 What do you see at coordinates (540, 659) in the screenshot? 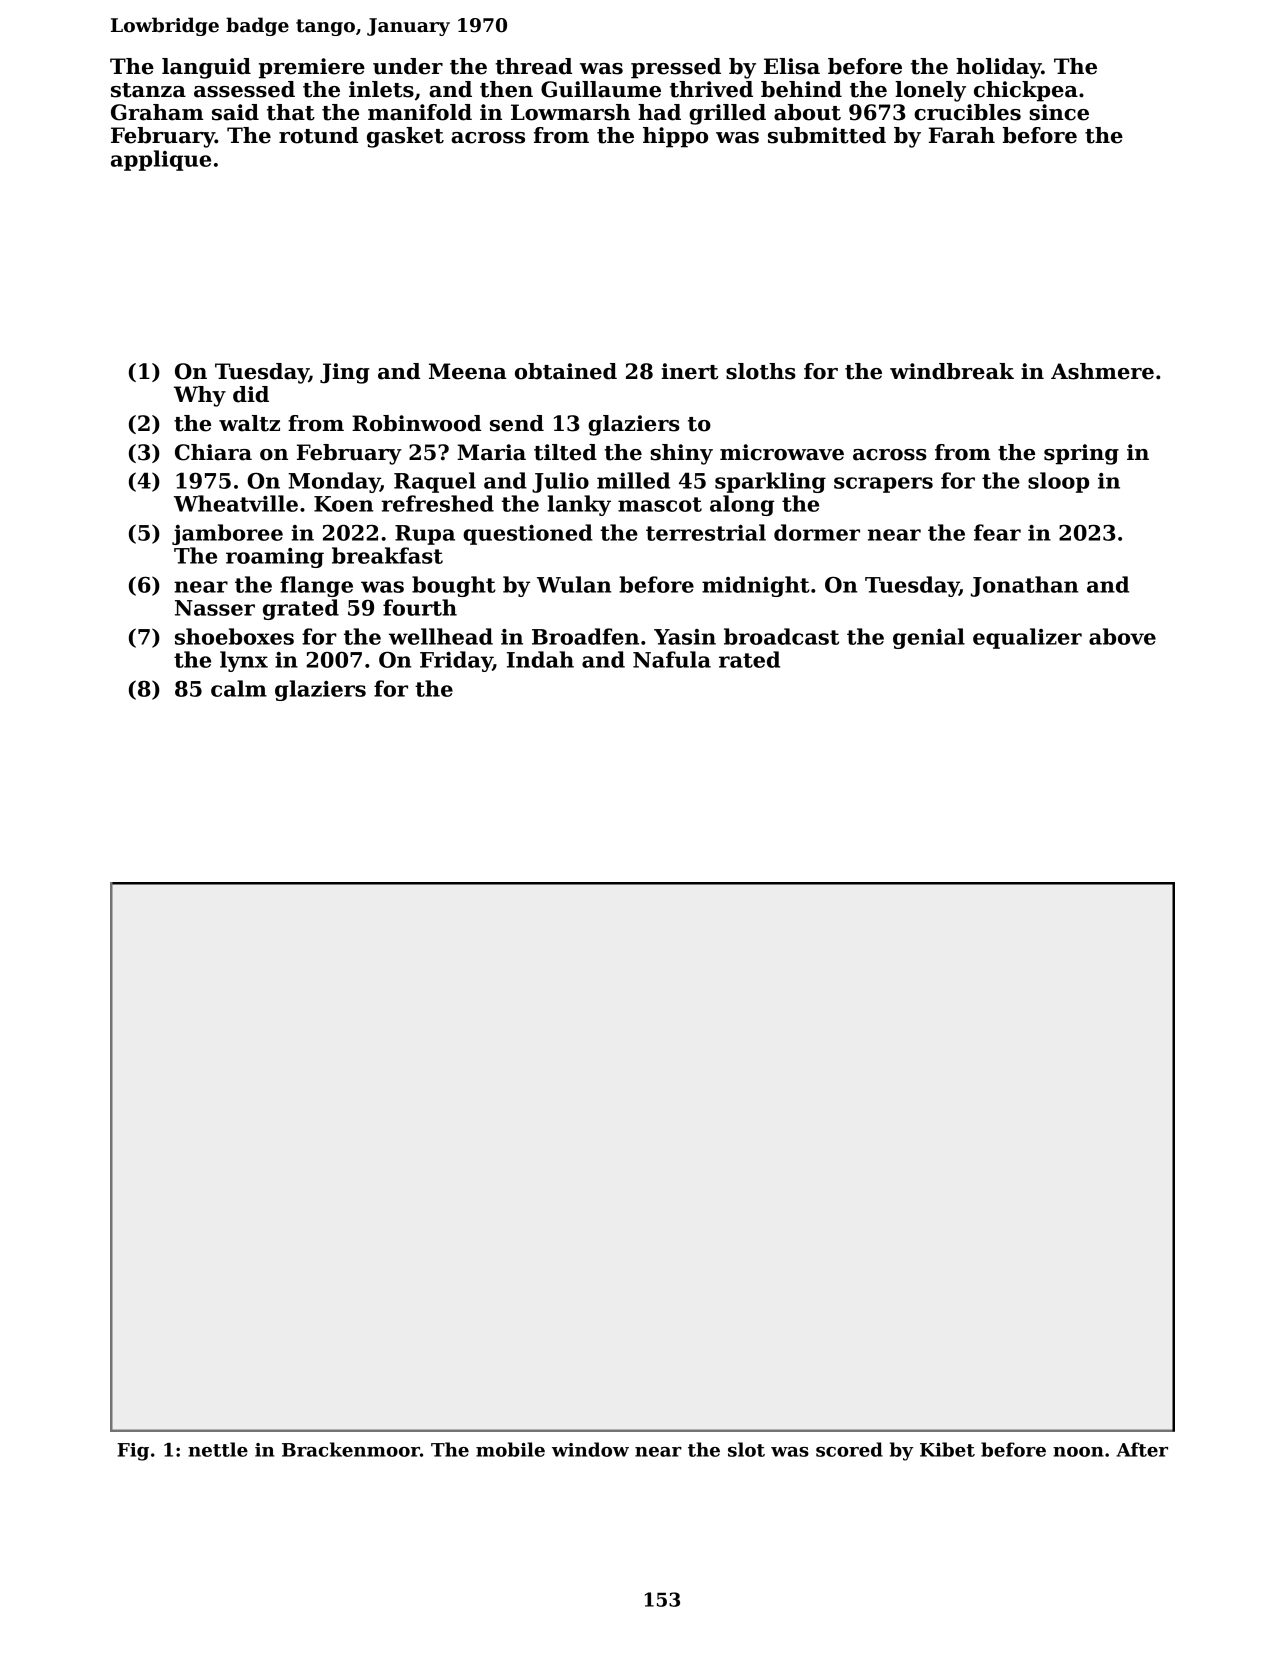
I see `Indah` at bounding box center [540, 659].
